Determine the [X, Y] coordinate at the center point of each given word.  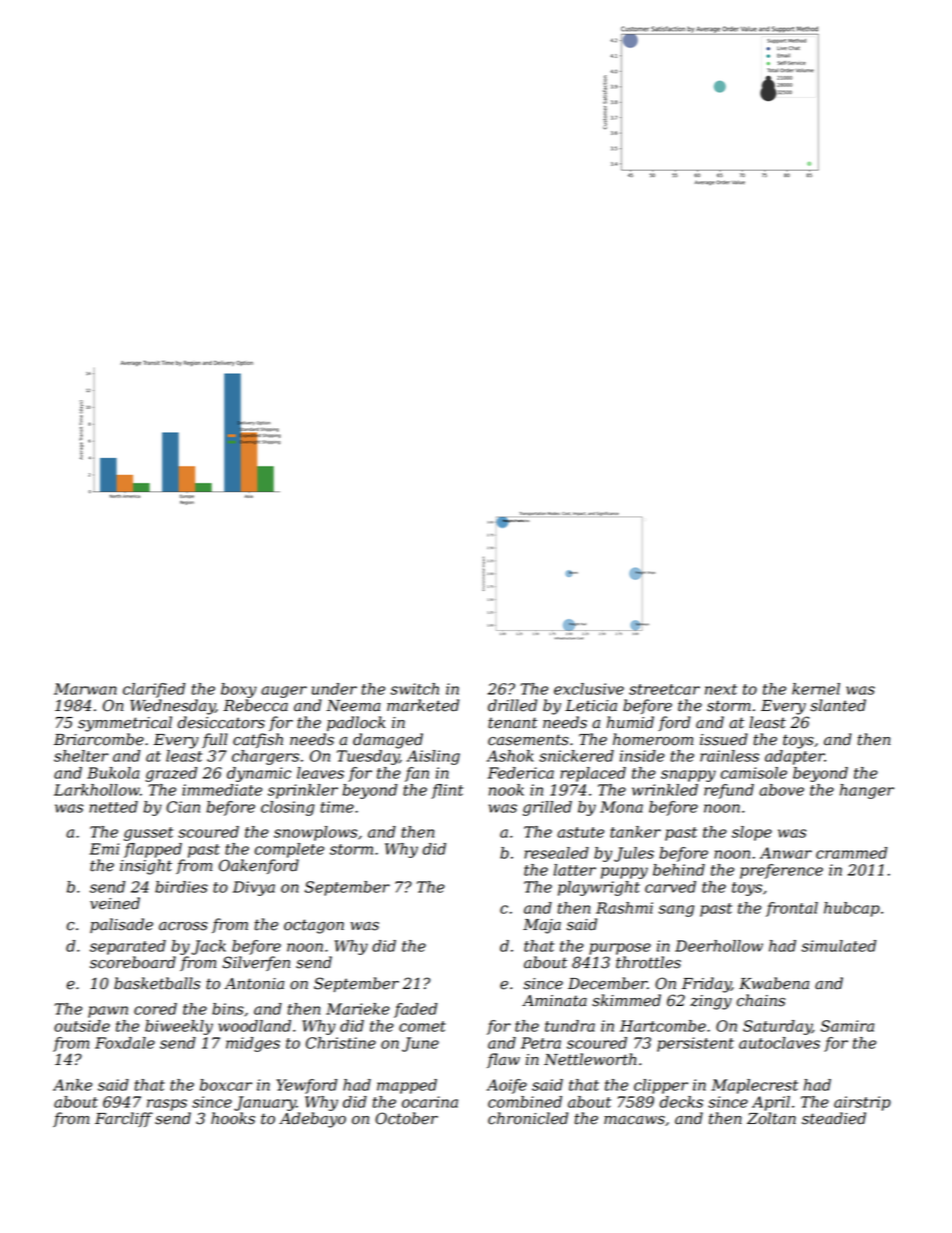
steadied [834, 1118]
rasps [167, 1105]
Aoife [507, 1086]
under [334, 689]
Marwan [85, 689]
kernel [816, 689]
